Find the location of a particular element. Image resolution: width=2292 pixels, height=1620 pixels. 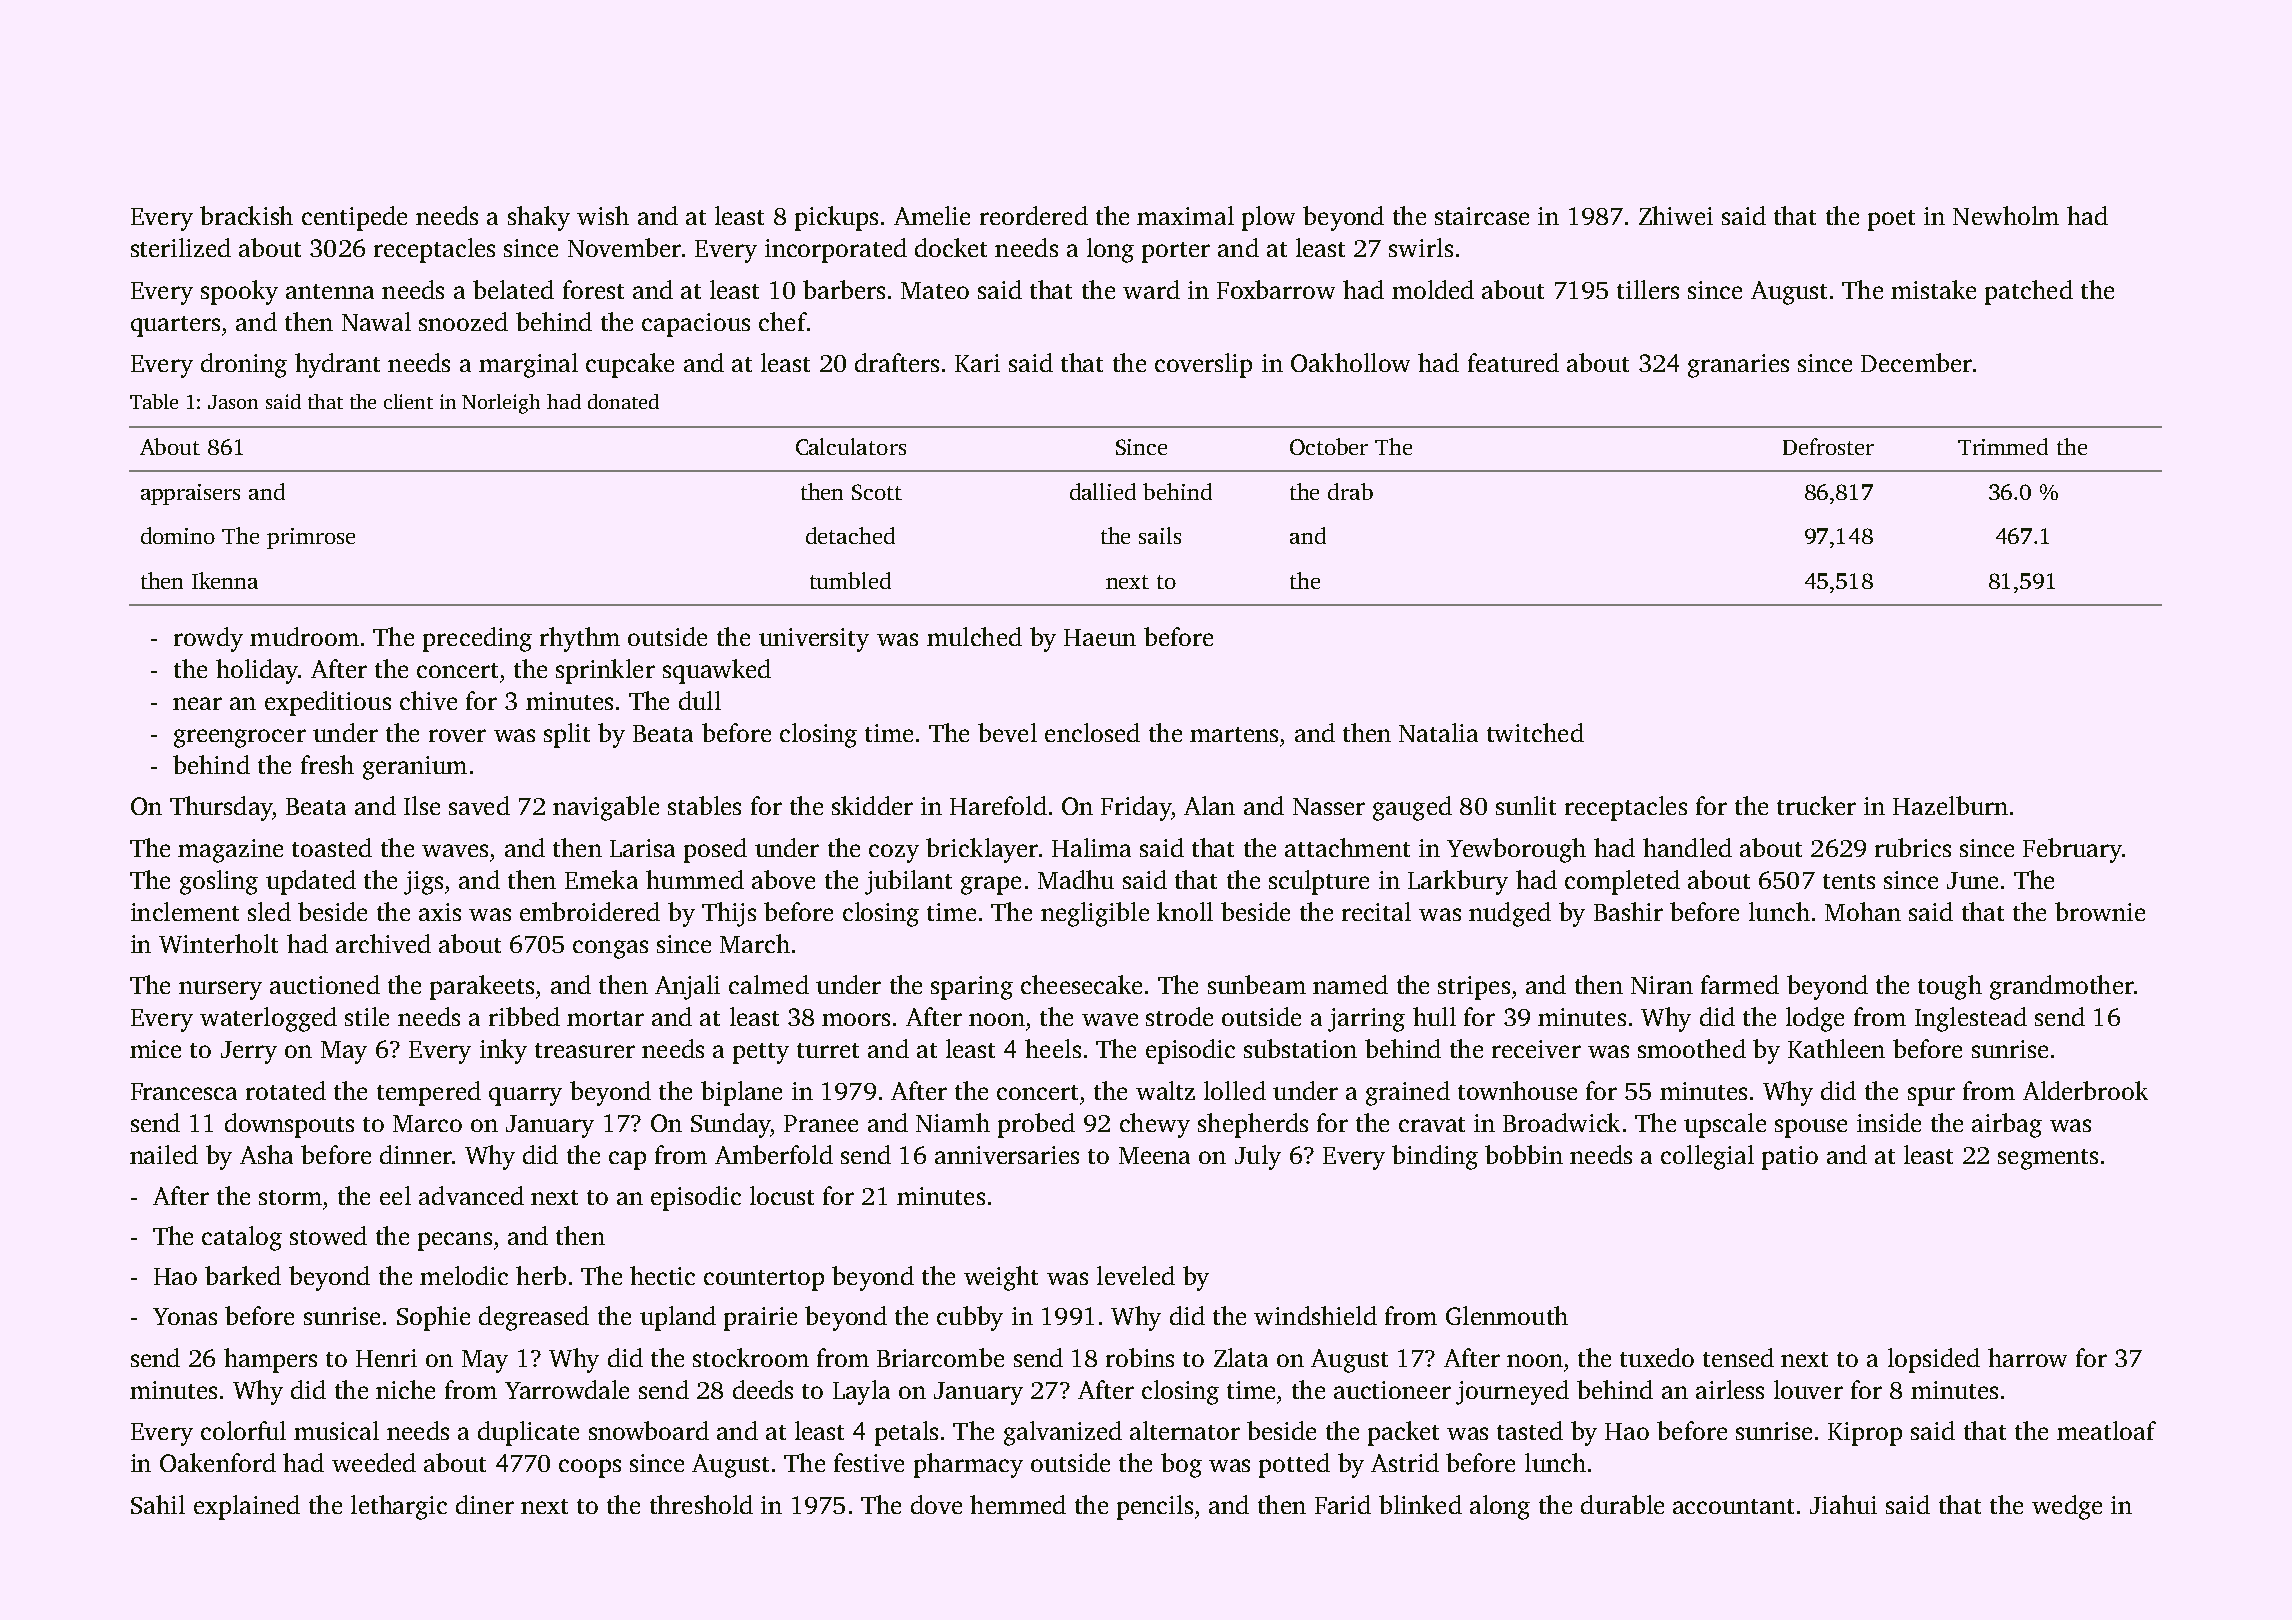

Zhiwei is located at coordinates (1676, 215).
